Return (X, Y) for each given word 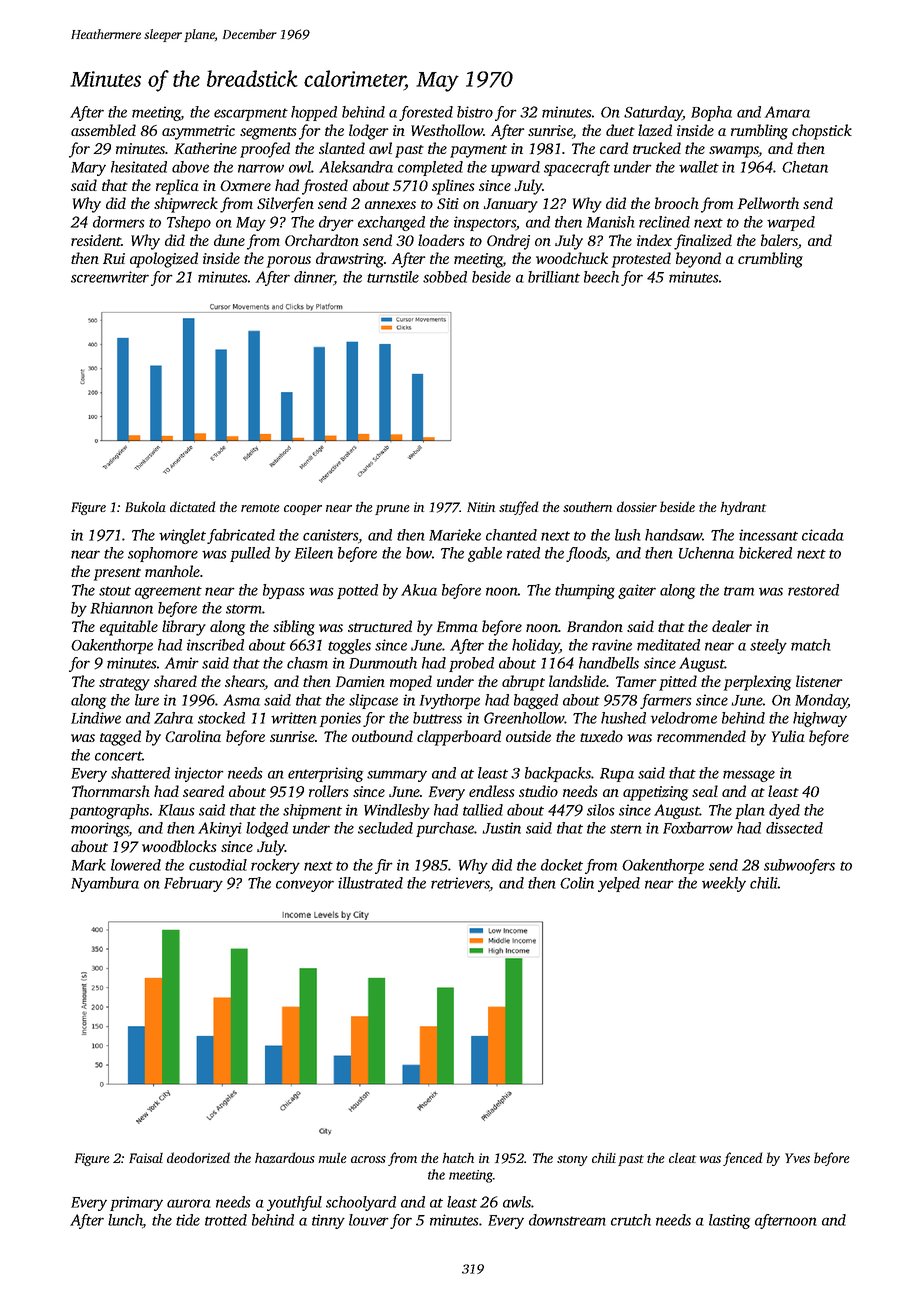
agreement (168, 592)
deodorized (198, 1157)
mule (332, 1158)
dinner (314, 278)
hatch (458, 1158)
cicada (823, 535)
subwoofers (799, 866)
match (811, 645)
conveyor (305, 886)
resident (96, 240)
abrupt (523, 683)
